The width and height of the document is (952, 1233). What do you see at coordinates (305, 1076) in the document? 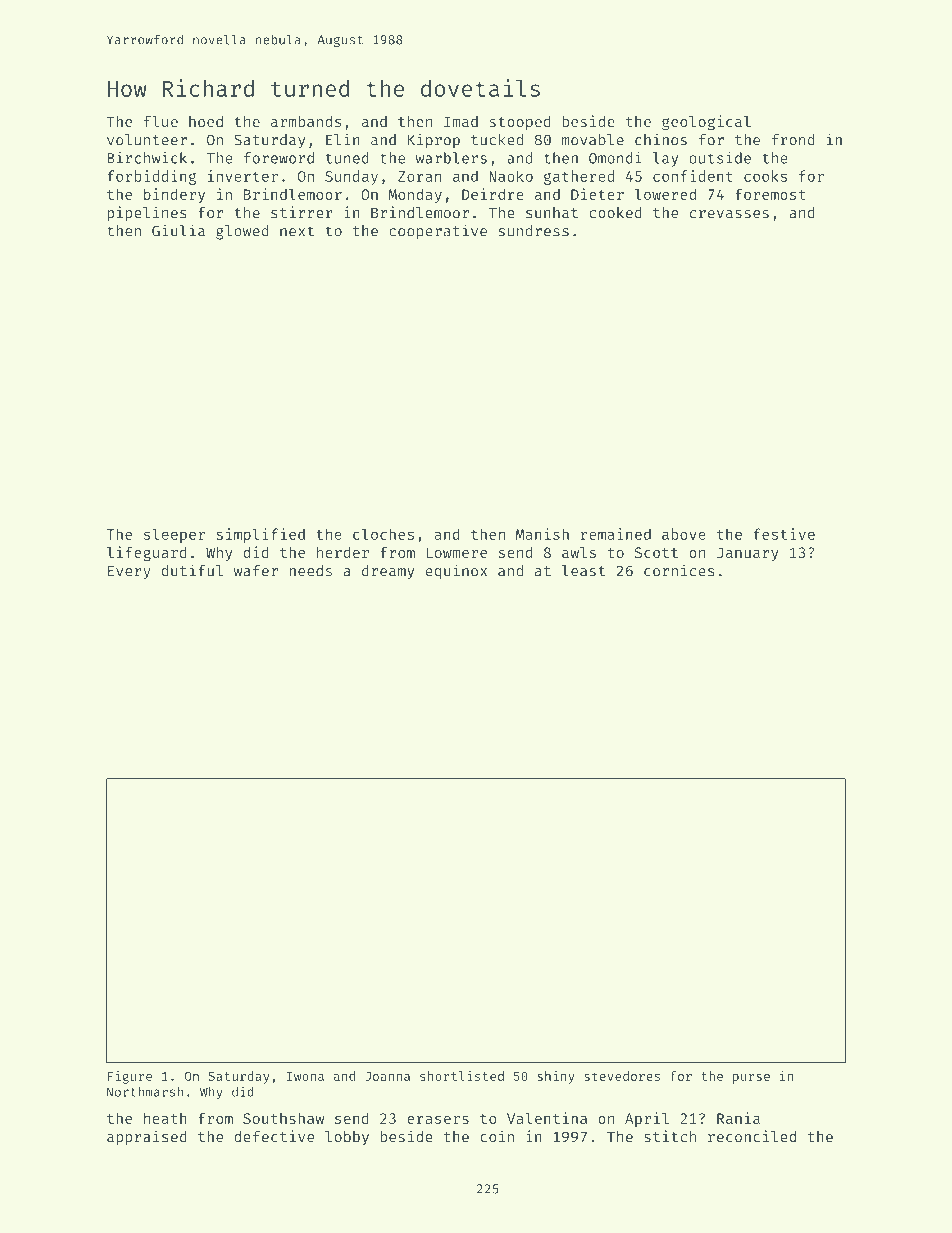
I see `Iwona` at bounding box center [305, 1076].
